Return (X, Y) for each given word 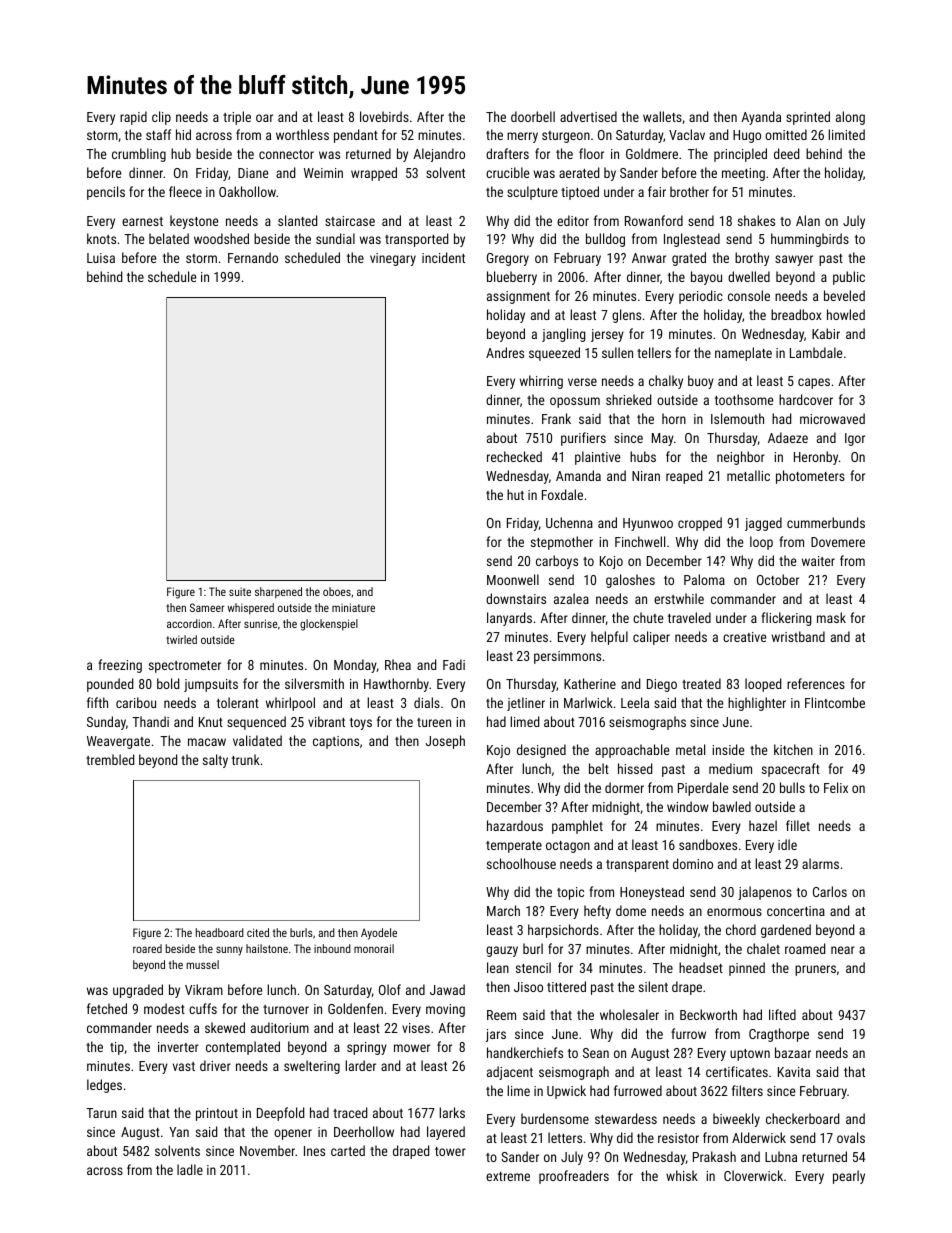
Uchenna (569, 522)
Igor (855, 439)
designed (541, 751)
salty (215, 761)
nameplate (743, 354)
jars (496, 1035)
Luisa (101, 258)
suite (240, 591)
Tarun (101, 1113)
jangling (564, 335)
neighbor (741, 458)
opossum (575, 402)
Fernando (253, 257)
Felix (836, 787)
